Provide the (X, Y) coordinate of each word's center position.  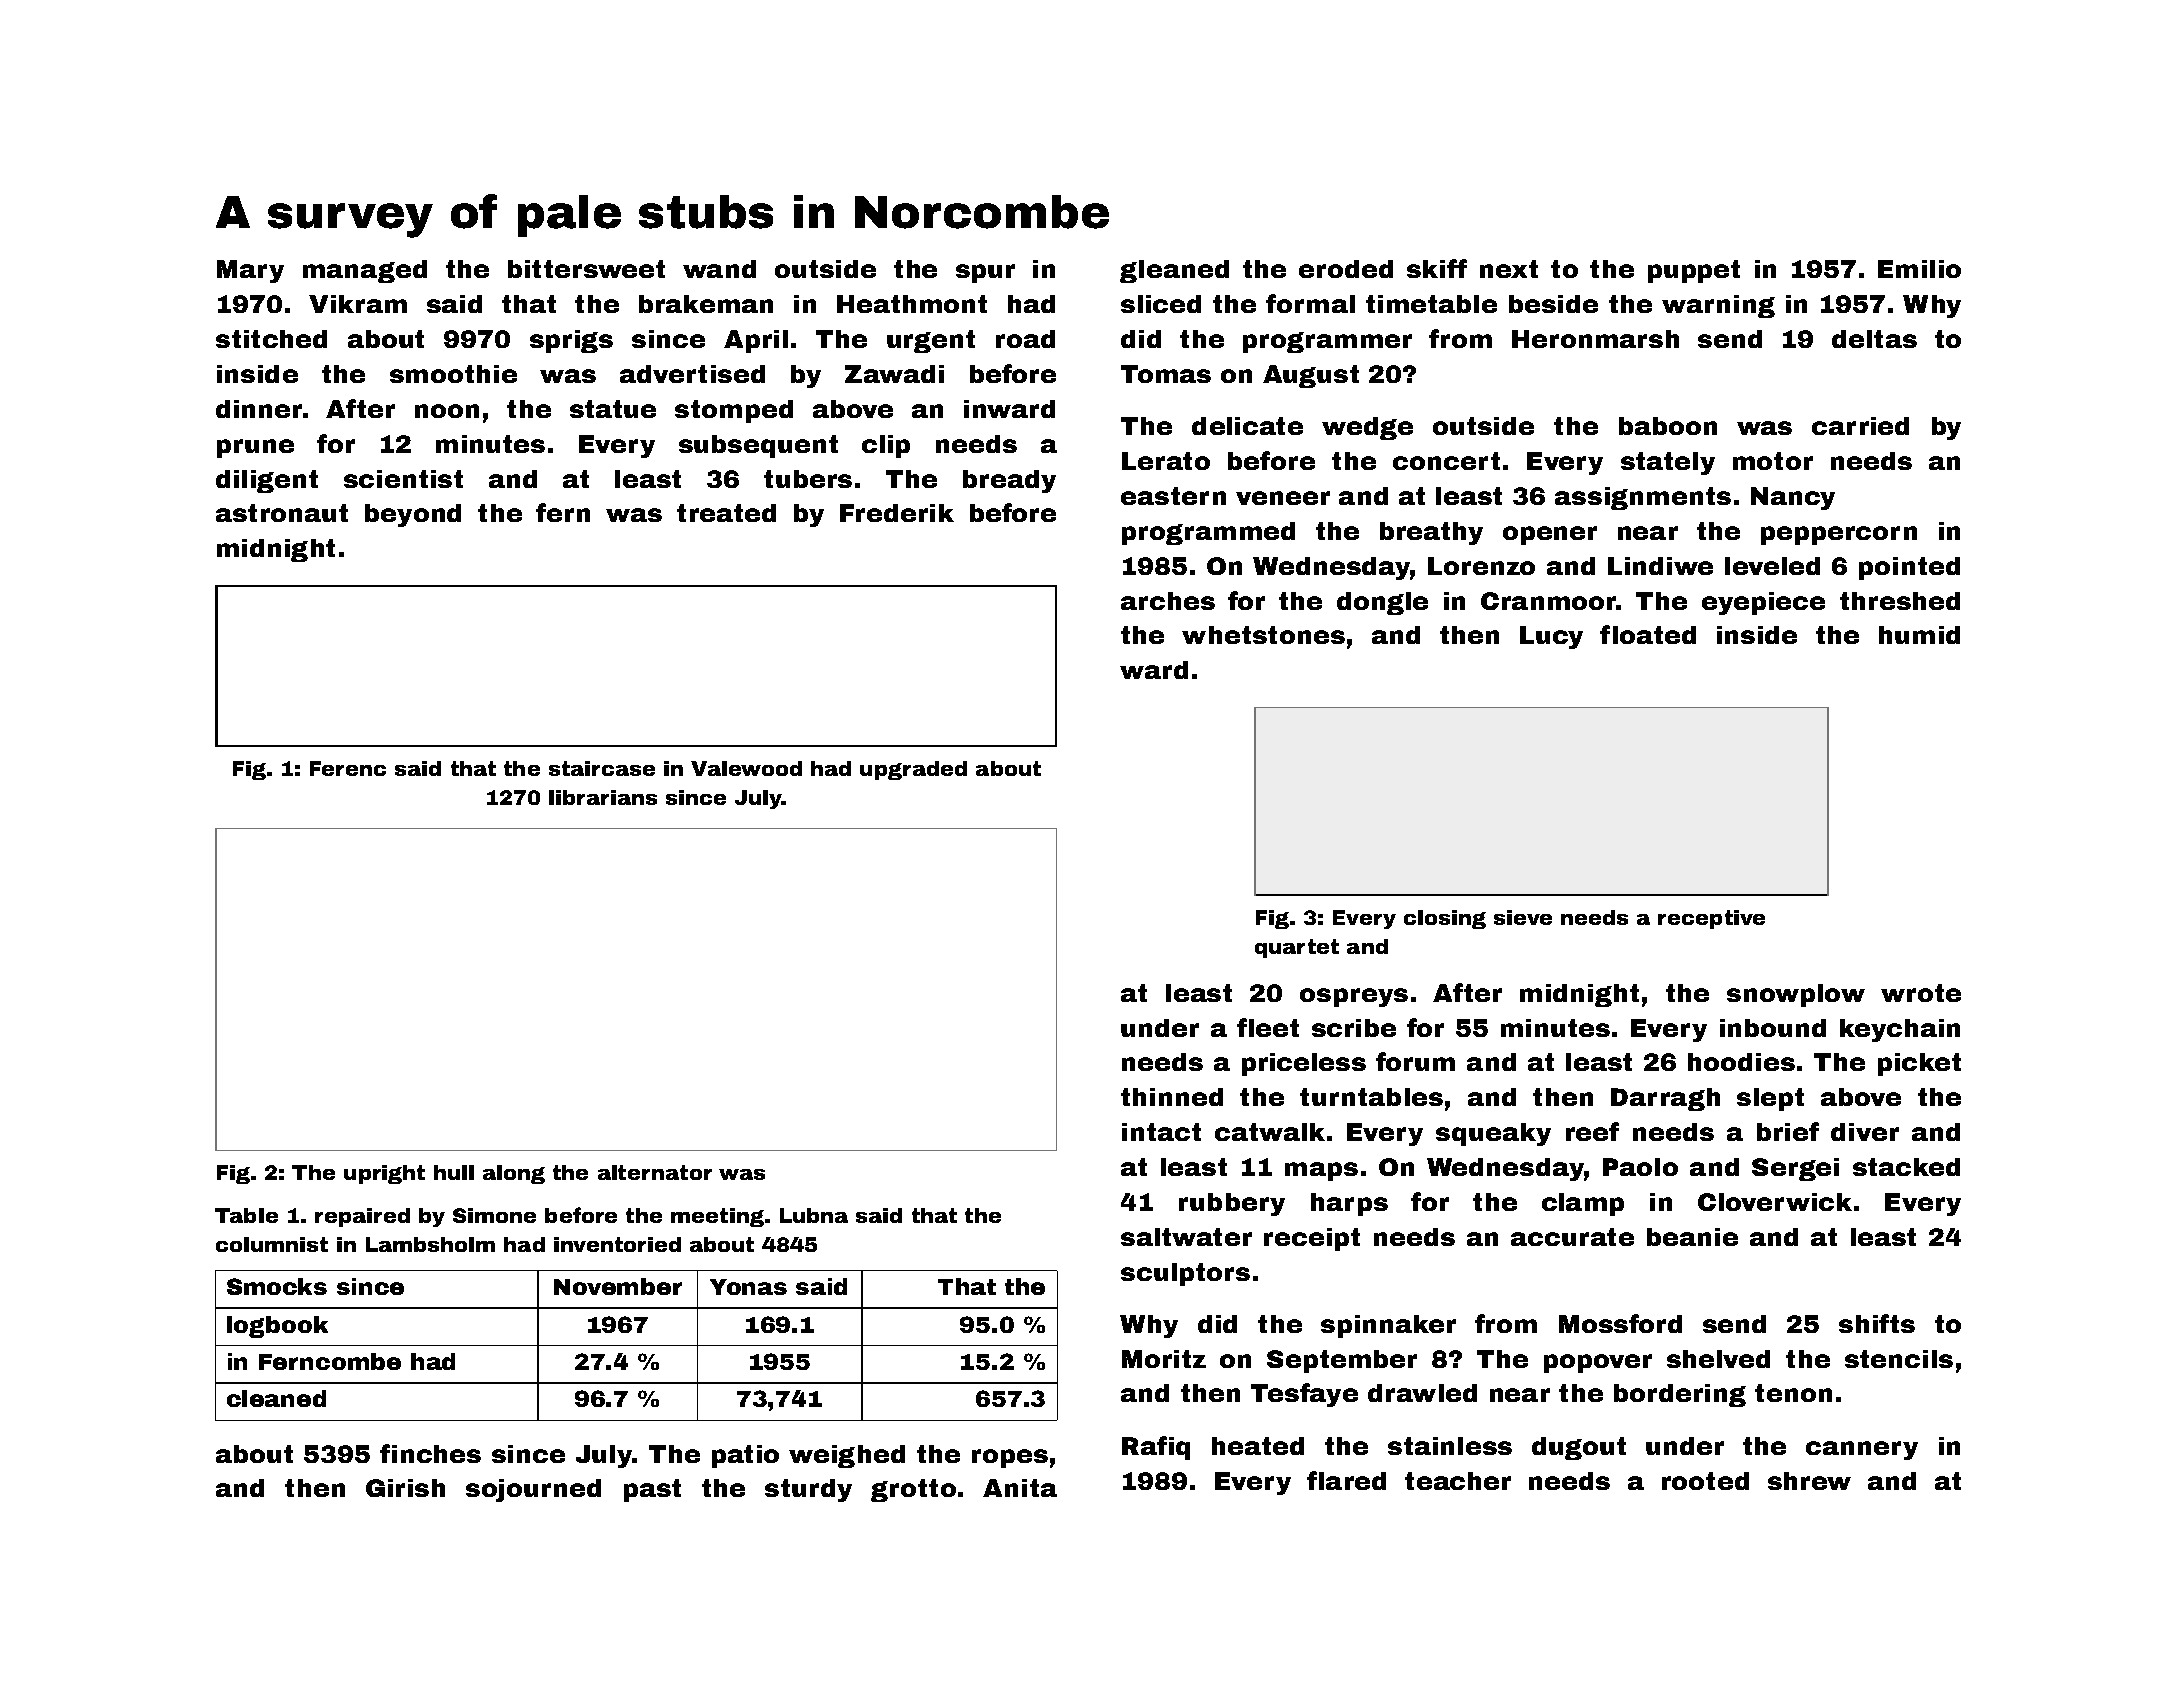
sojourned (533, 1490)
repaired (362, 1217)
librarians (603, 797)
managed (365, 271)
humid (1919, 635)
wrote (1921, 993)
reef (1592, 1131)
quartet (1297, 948)
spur (985, 273)
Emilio (1919, 269)
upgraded (913, 770)
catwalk (1270, 1132)
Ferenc (348, 768)
